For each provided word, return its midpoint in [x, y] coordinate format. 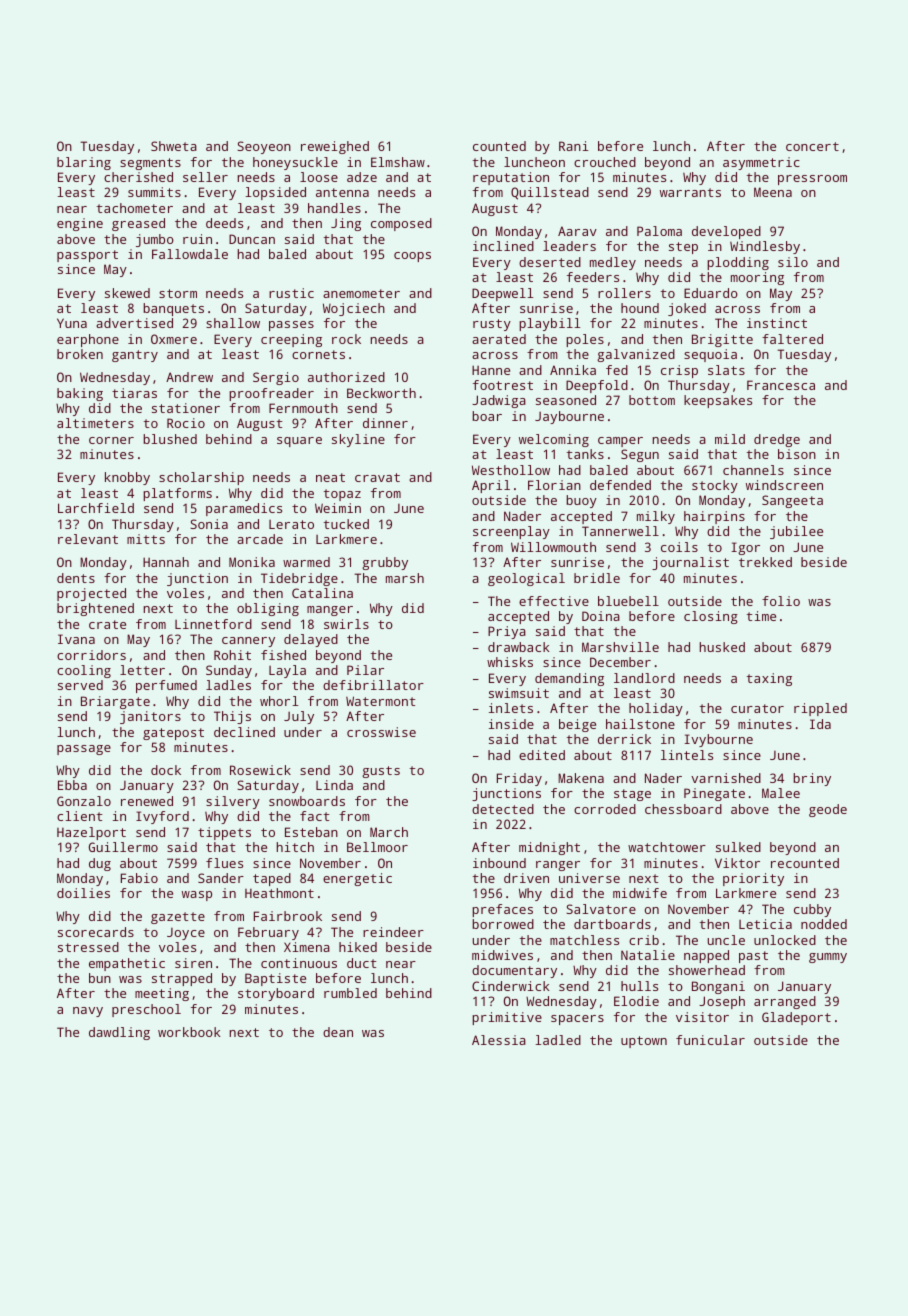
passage [84, 750]
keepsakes [718, 401]
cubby [812, 910]
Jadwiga [499, 401]
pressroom [812, 180]
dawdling [119, 1033]
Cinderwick [511, 986]
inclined [503, 246]
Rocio [186, 423]
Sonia [209, 524]
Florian [554, 485]
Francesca [781, 385]
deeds [224, 223]
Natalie [648, 955]
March [389, 832]
